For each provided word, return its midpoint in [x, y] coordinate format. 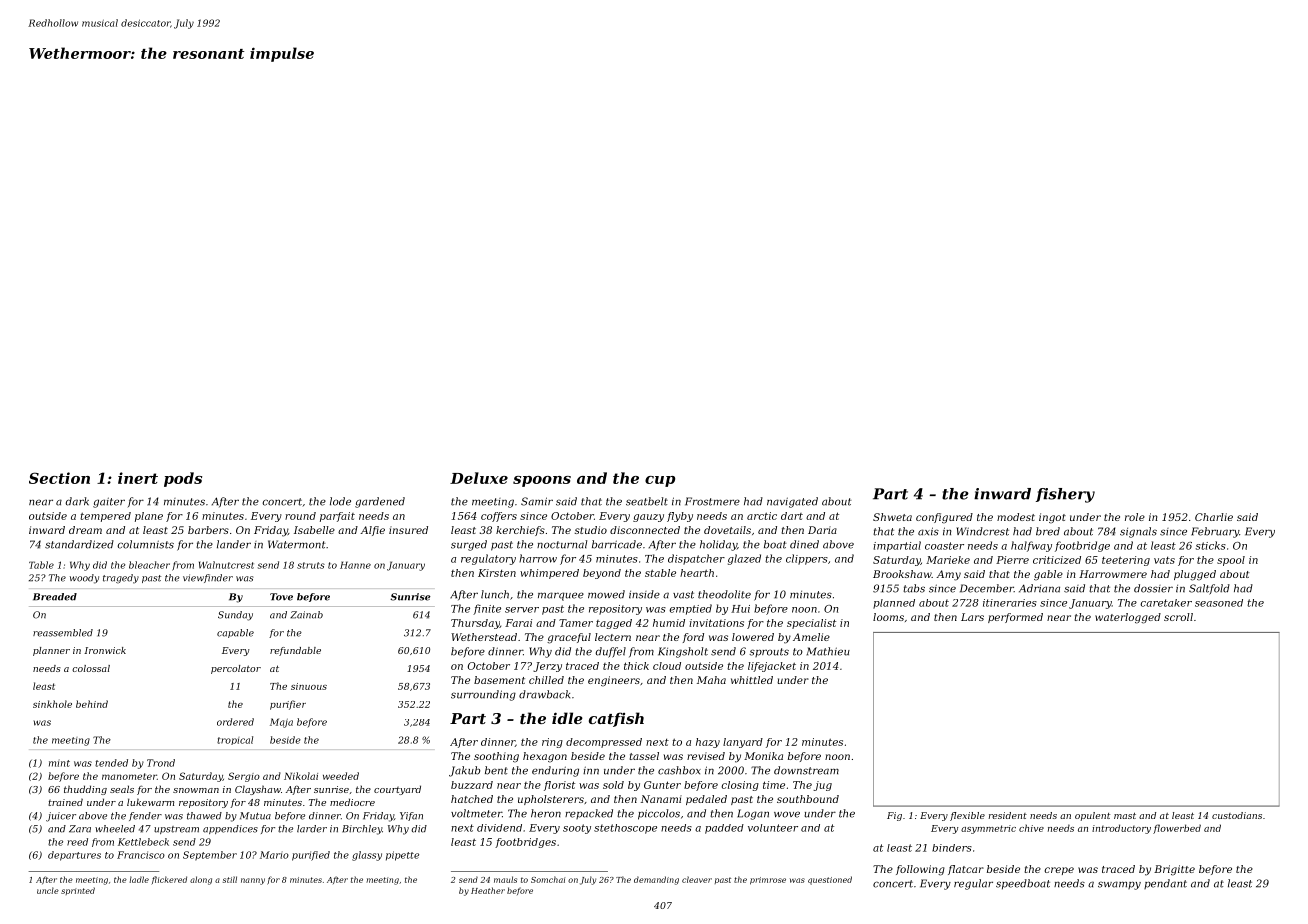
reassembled [63, 633]
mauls [505, 879]
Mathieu [828, 651]
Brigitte [1174, 870]
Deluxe [479, 478]
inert [138, 478]
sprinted [78, 891]
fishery [1065, 495]
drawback [544, 694]
